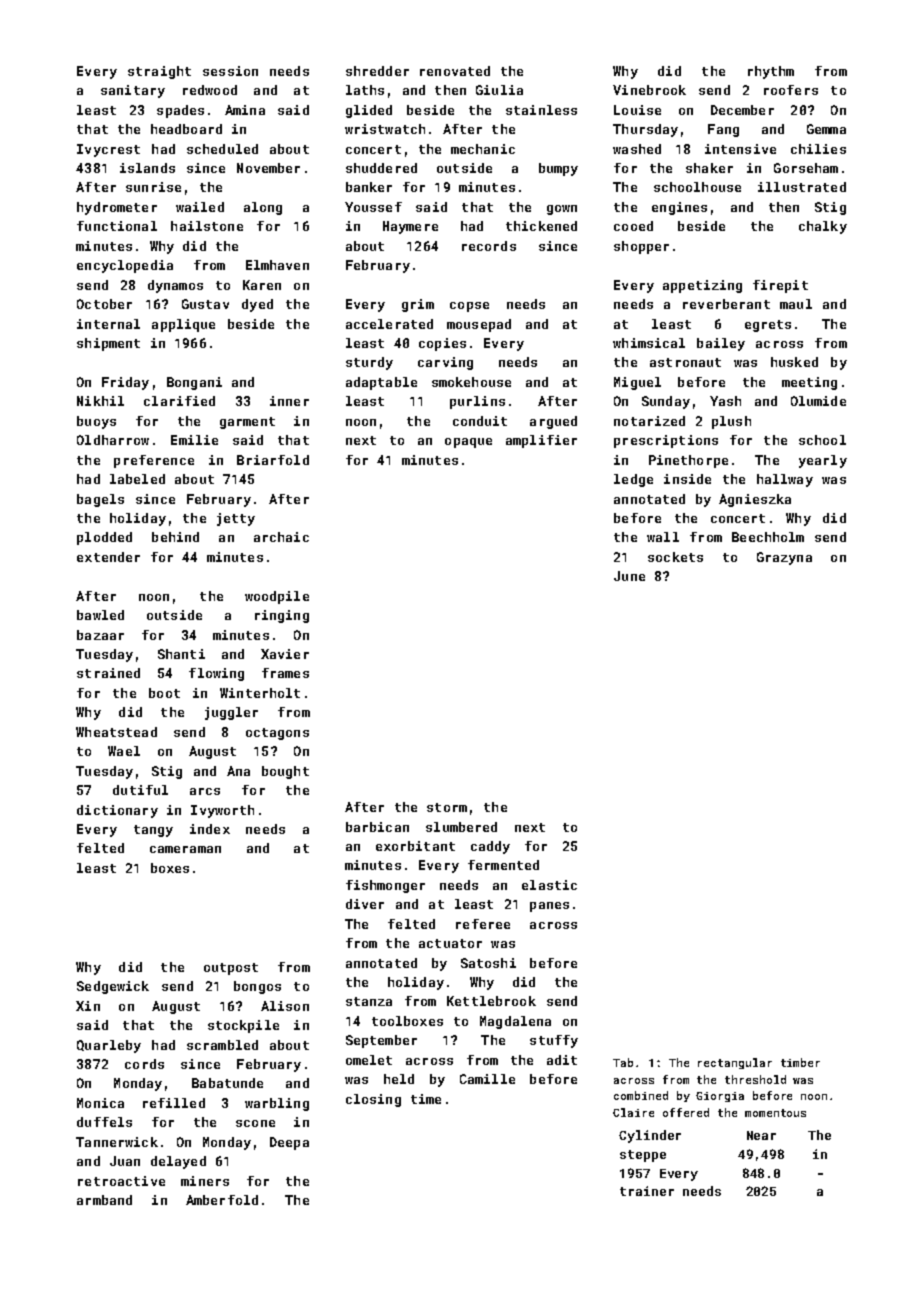 The width and height of the page is (924, 1308). What do you see at coordinates (784, 558) in the page?
I see `Grazyna` at bounding box center [784, 558].
